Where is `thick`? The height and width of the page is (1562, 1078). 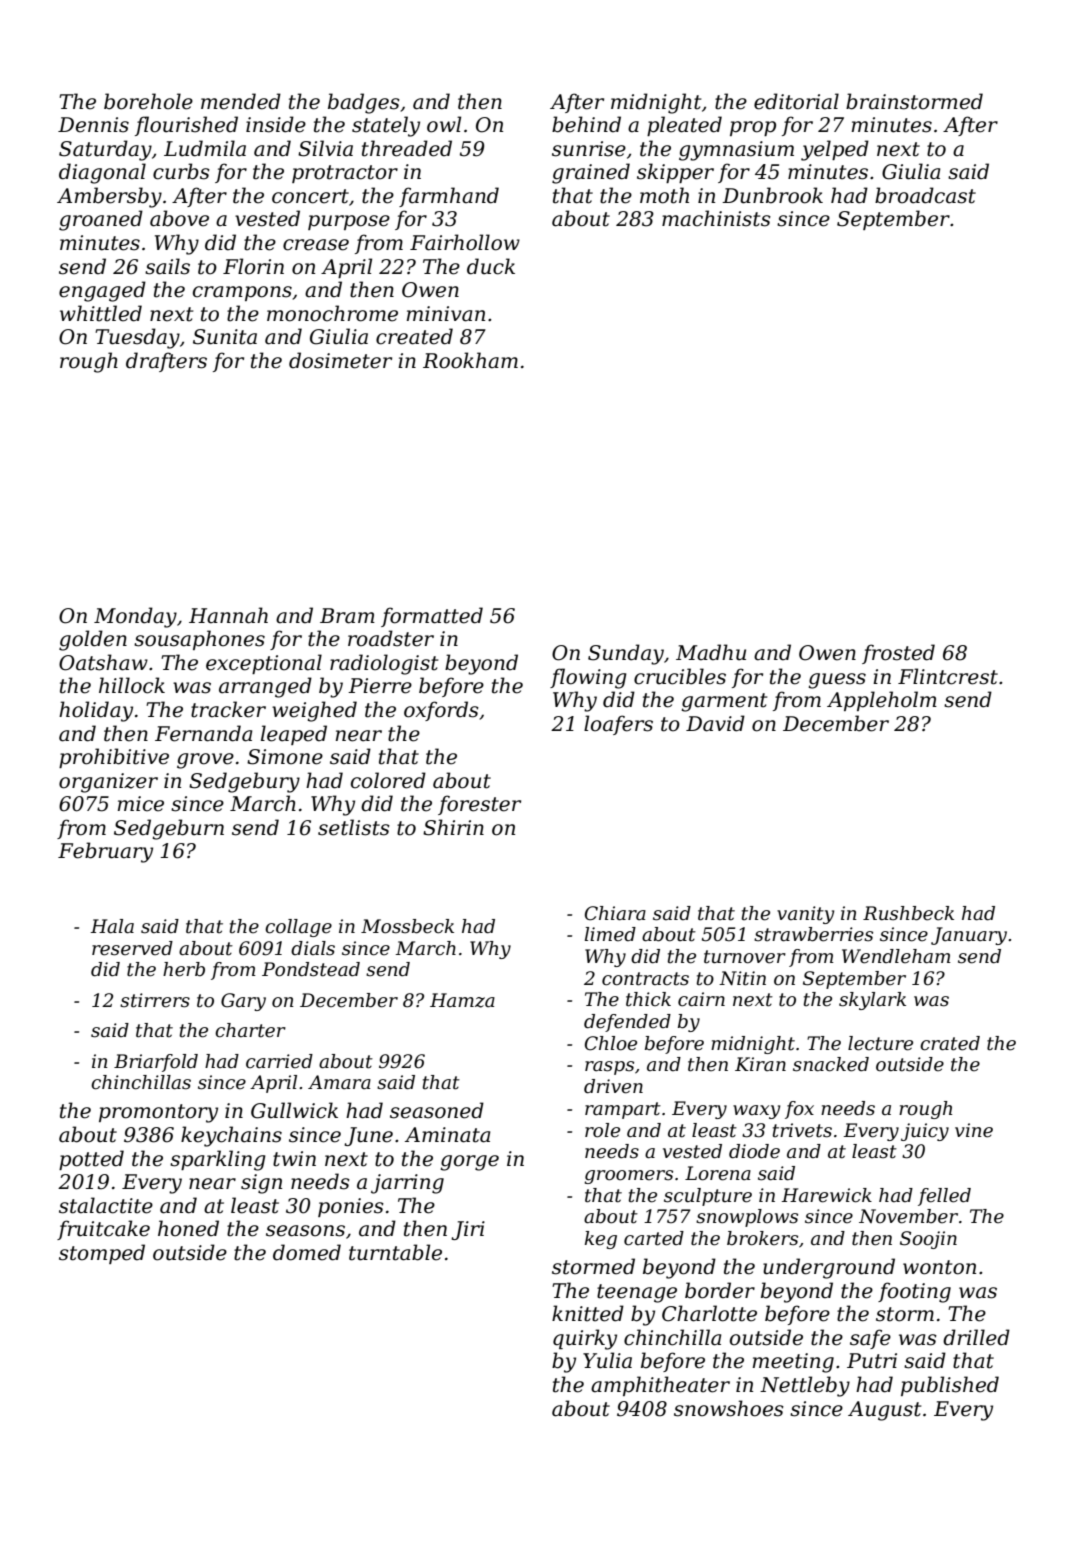
thick is located at coordinates (648, 999).
